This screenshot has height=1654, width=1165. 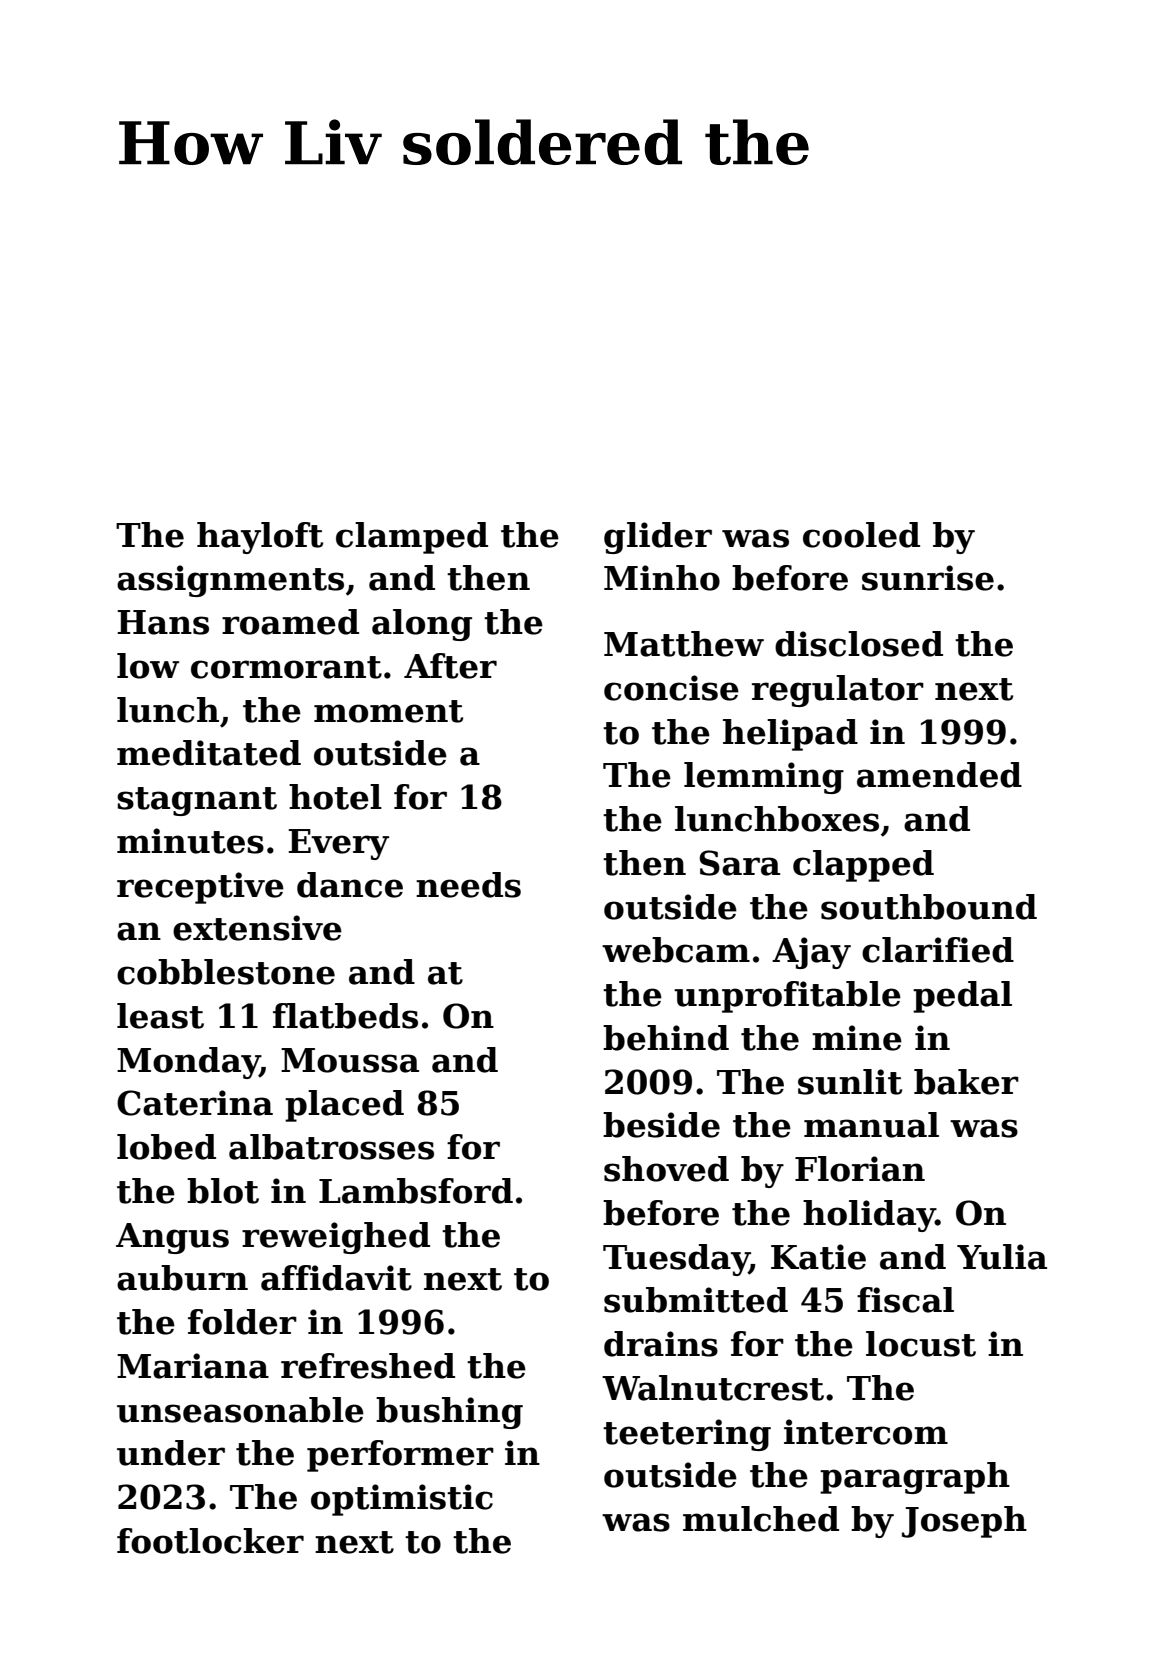 What do you see at coordinates (676, 950) in the screenshot?
I see `webcam` at bounding box center [676, 950].
